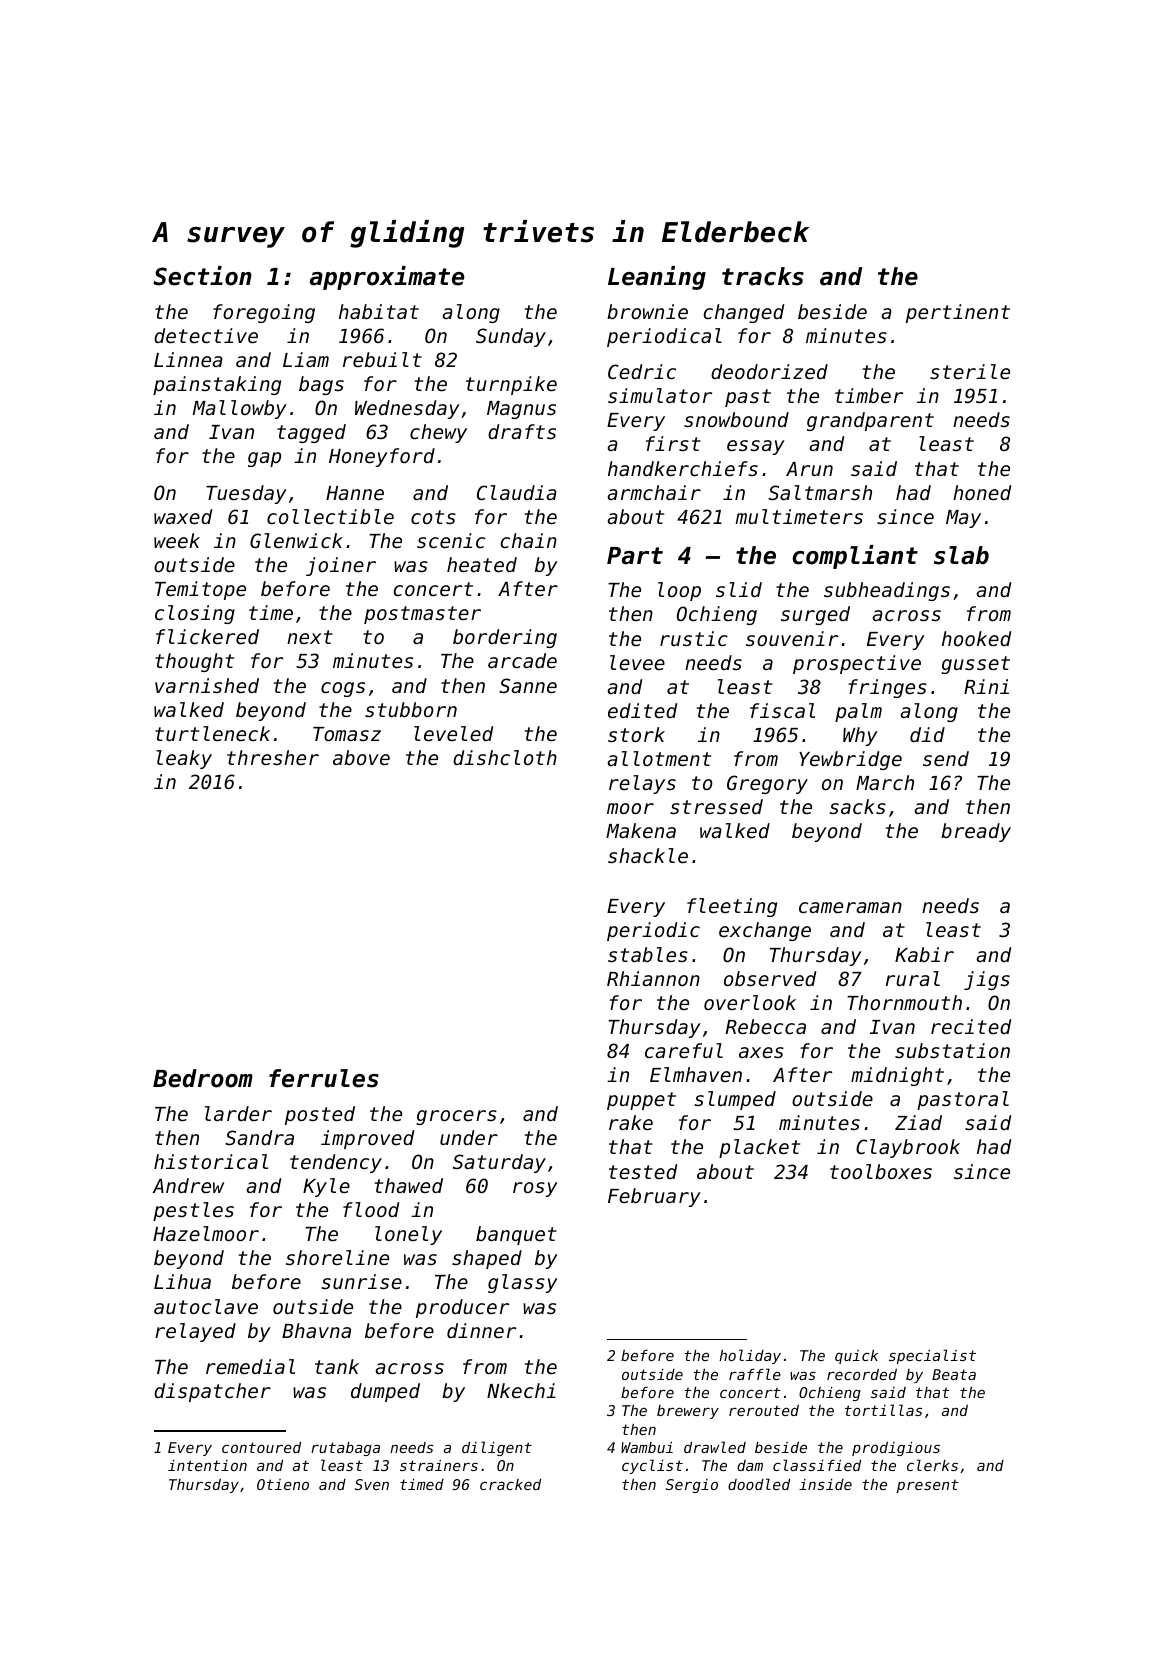  What do you see at coordinates (908, 1148) in the screenshot?
I see `Claybrook` at bounding box center [908, 1148].
